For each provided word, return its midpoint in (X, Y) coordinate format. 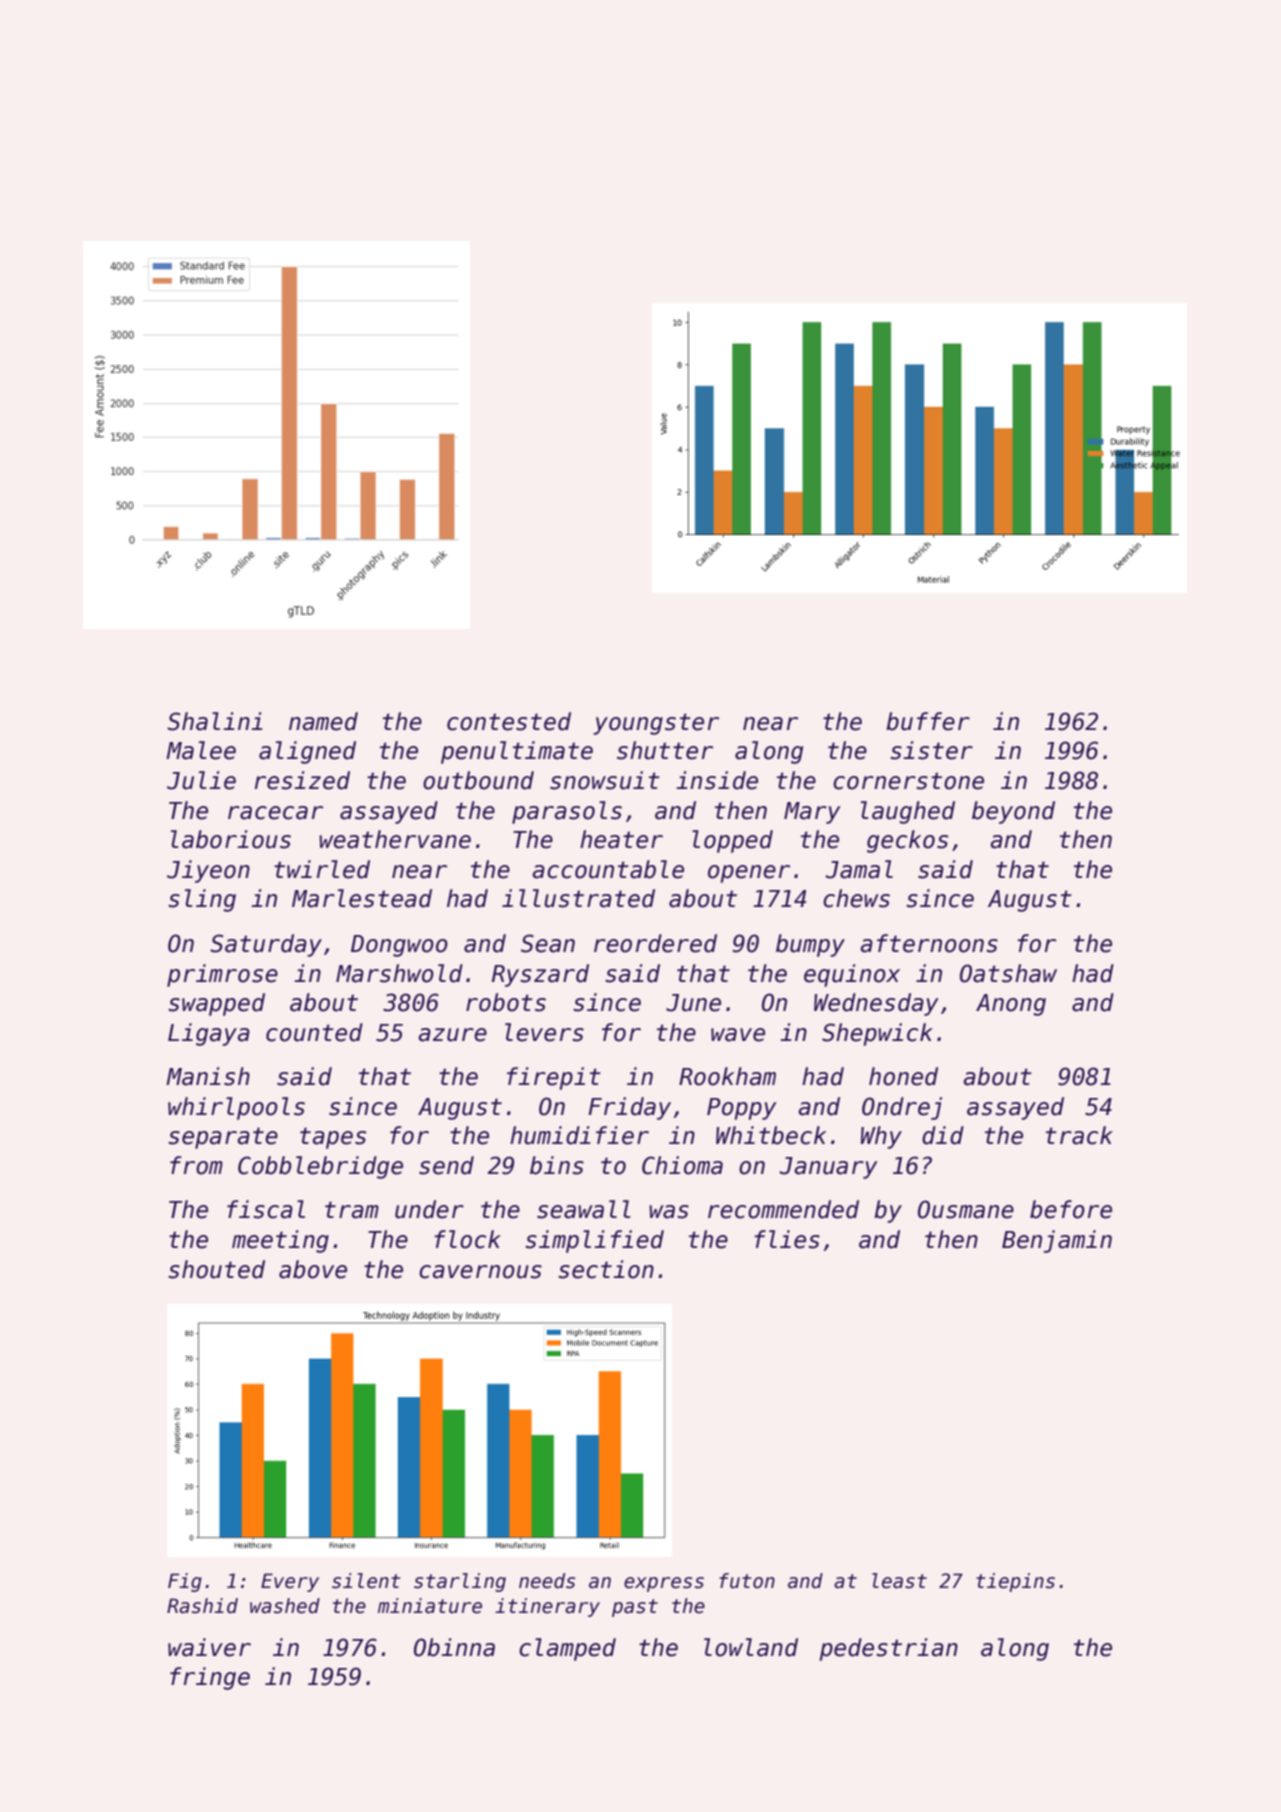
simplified (594, 1241)
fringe (210, 1678)
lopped (732, 841)
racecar (275, 813)
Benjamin (1057, 1241)
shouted (216, 1269)
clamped (567, 1649)
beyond (1013, 812)
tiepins (1015, 1582)
